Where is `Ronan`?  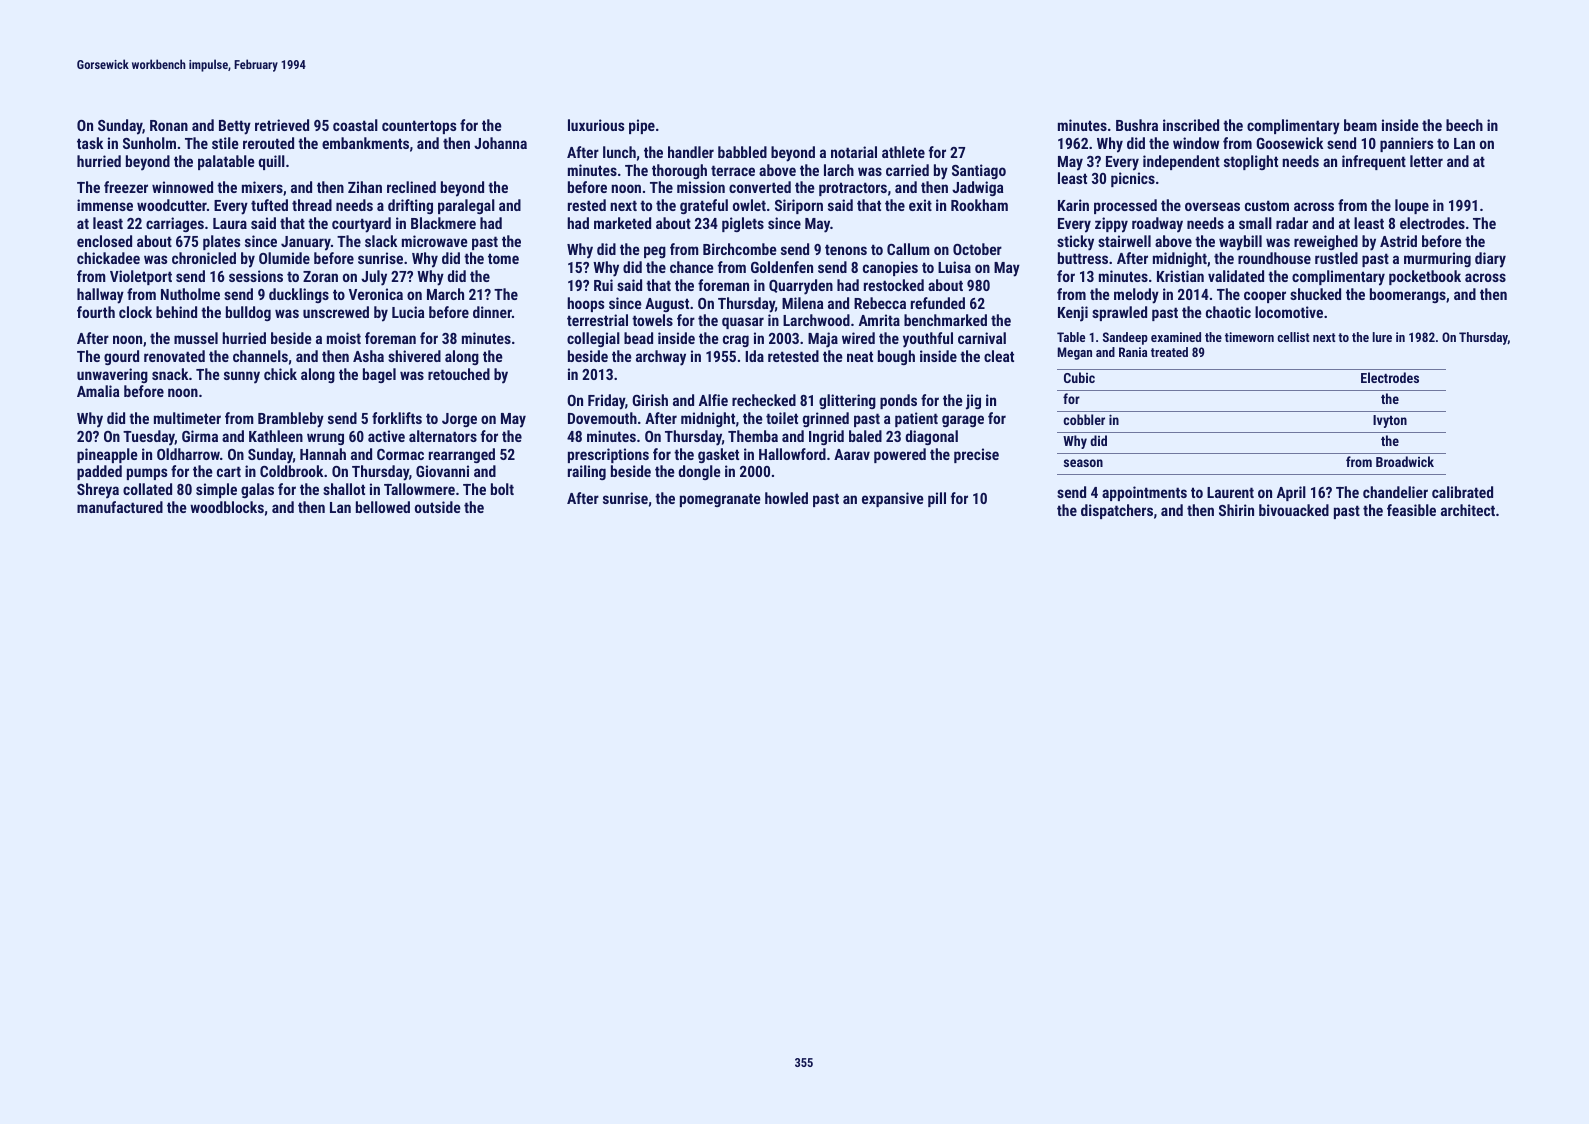
Ronan is located at coordinates (169, 125).
